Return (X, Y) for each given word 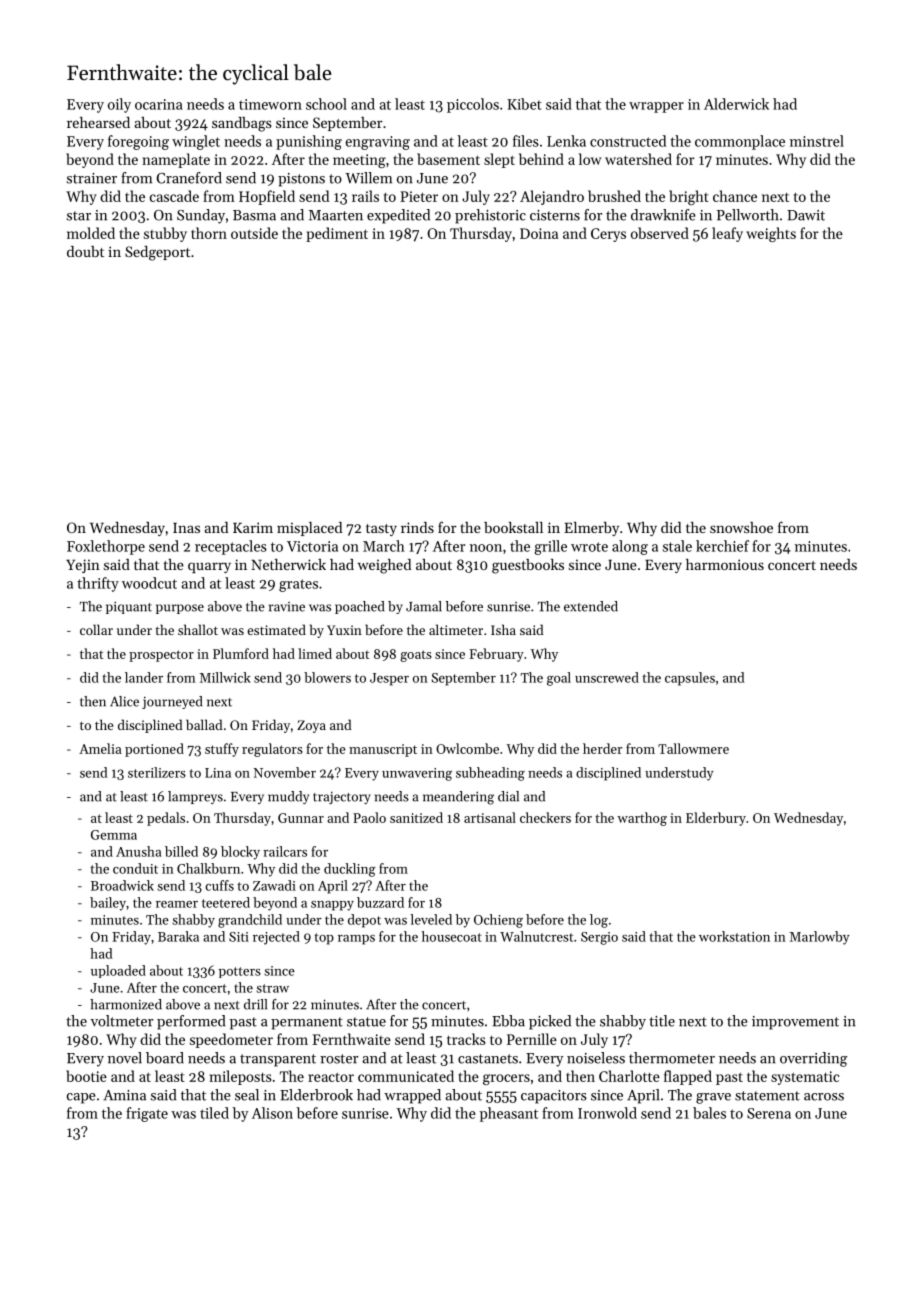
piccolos (473, 105)
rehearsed (98, 122)
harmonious (725, 564)
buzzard (380, 902)
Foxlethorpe (106, 547)
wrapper (656, 107)
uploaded (118, 971)
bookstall (513, 527)
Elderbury (716, 819)
